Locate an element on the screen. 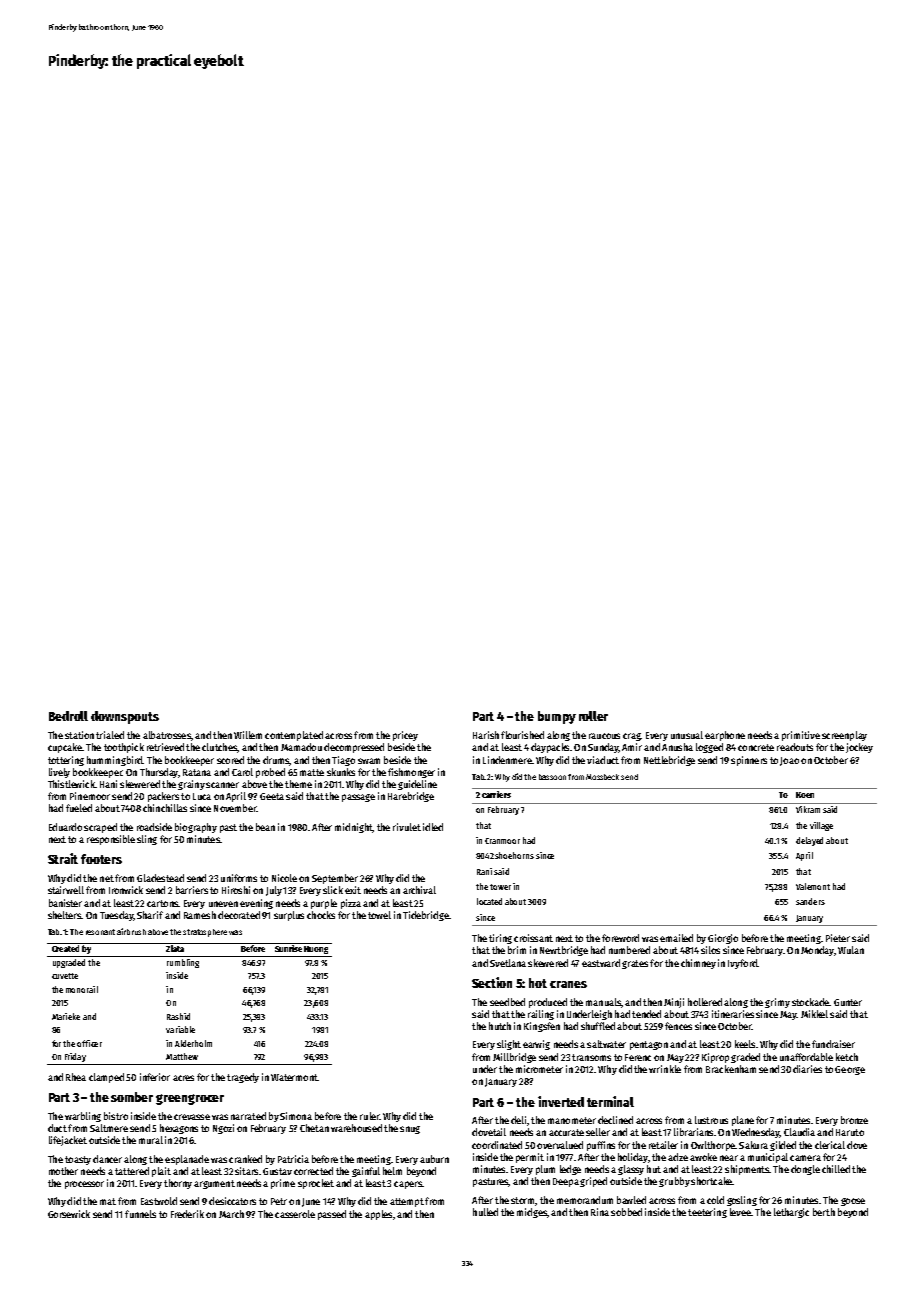 This screenshot has width=924, height=1308. teetering is located at coordinates (707, 1213).
